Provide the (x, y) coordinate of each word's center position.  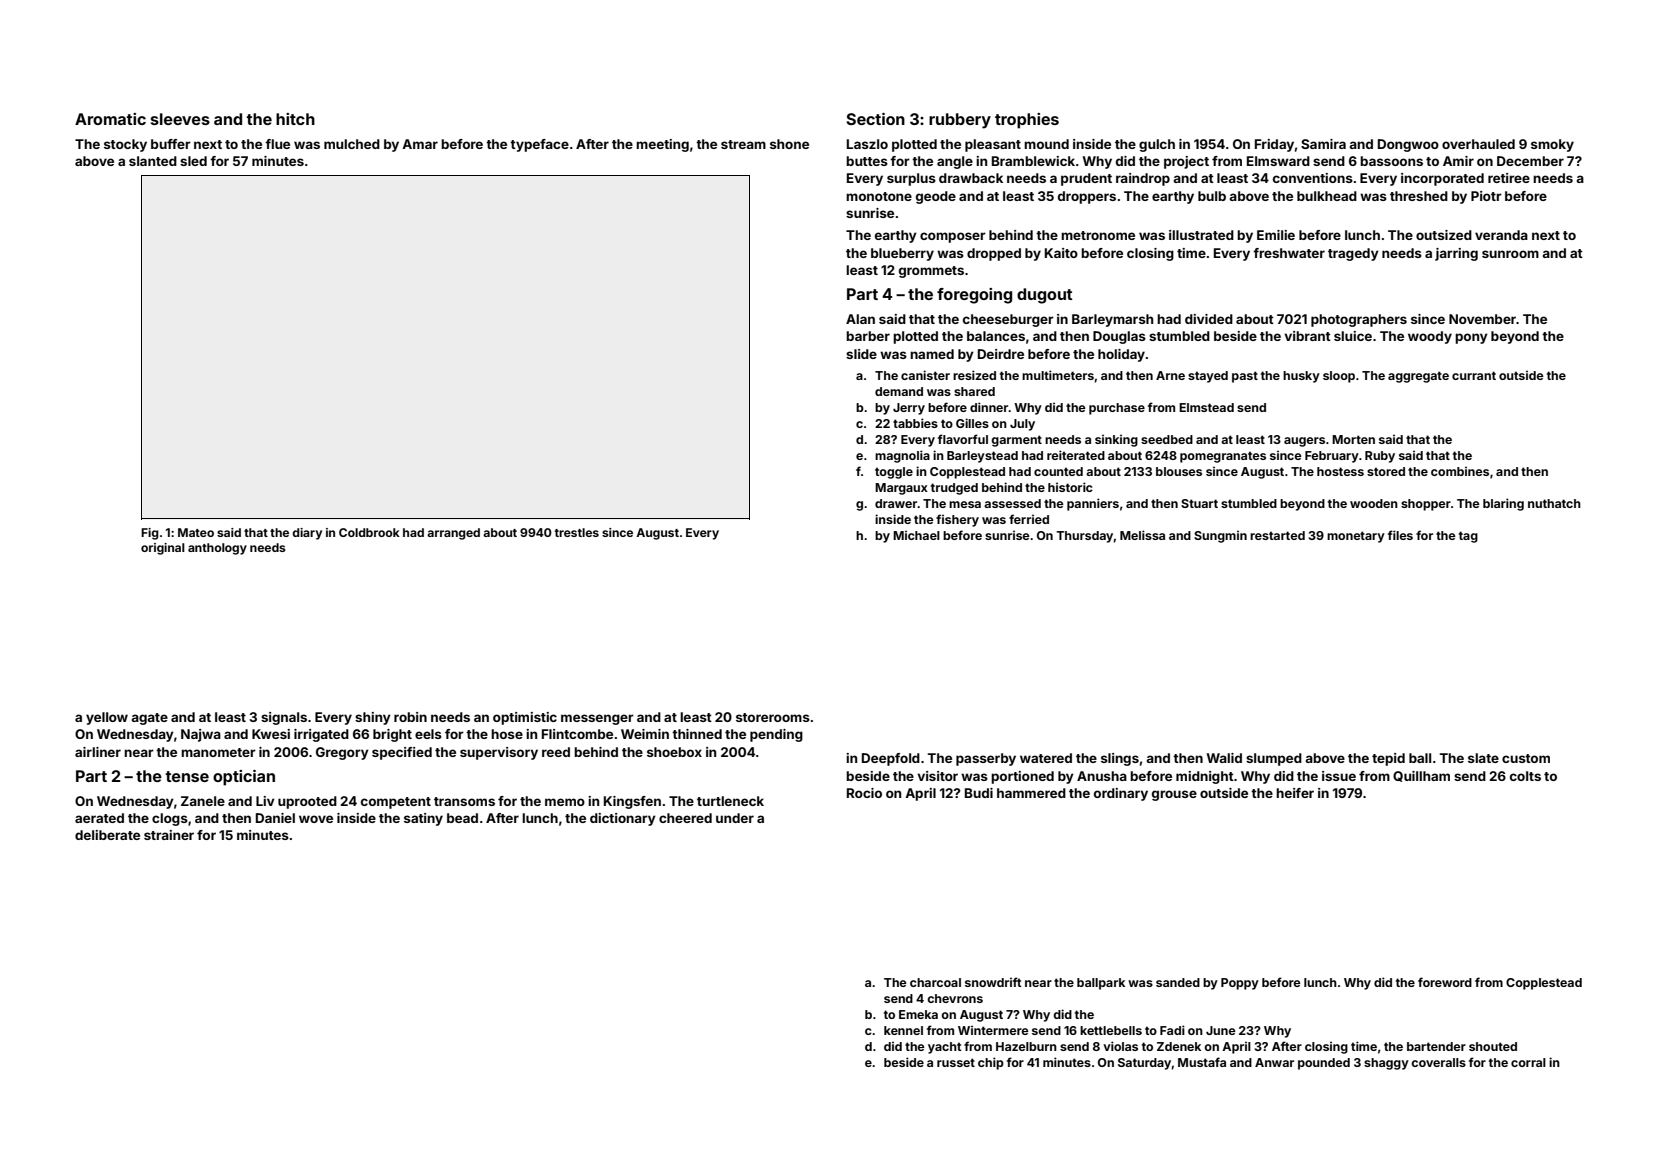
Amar (420, 144)
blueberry (902, 254)
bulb (1212, 196)
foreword (1445, 982)
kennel (903, 1030)
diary (307, 534)
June (1221, 1030)
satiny (423, 819)
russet (956, 1062)
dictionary (623, 819)
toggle (894, 473)
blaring (1503, 504)
